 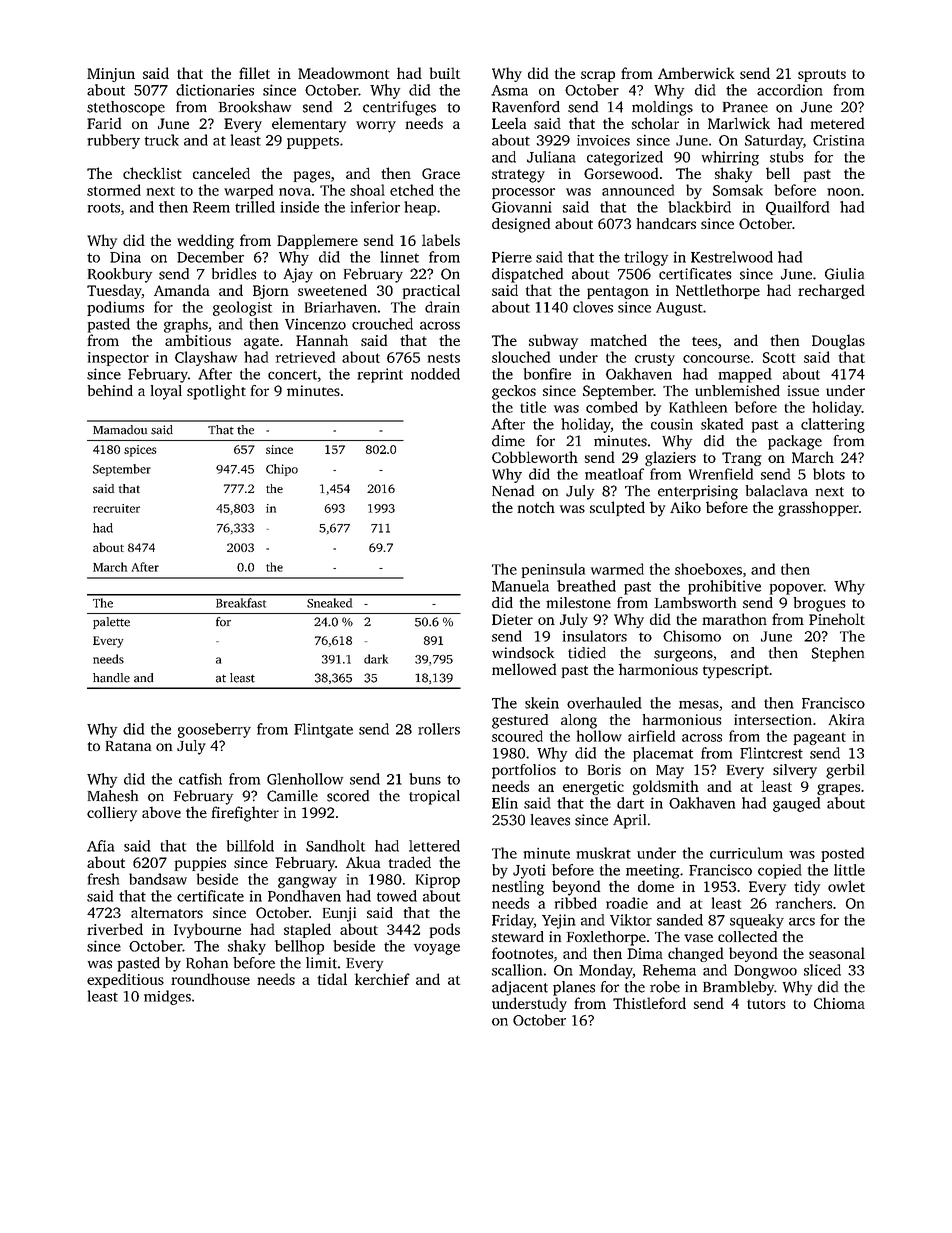 What do you see at coordinates (550, 820) in the document?
I see `leaves` at bounding box center [550, 820].
